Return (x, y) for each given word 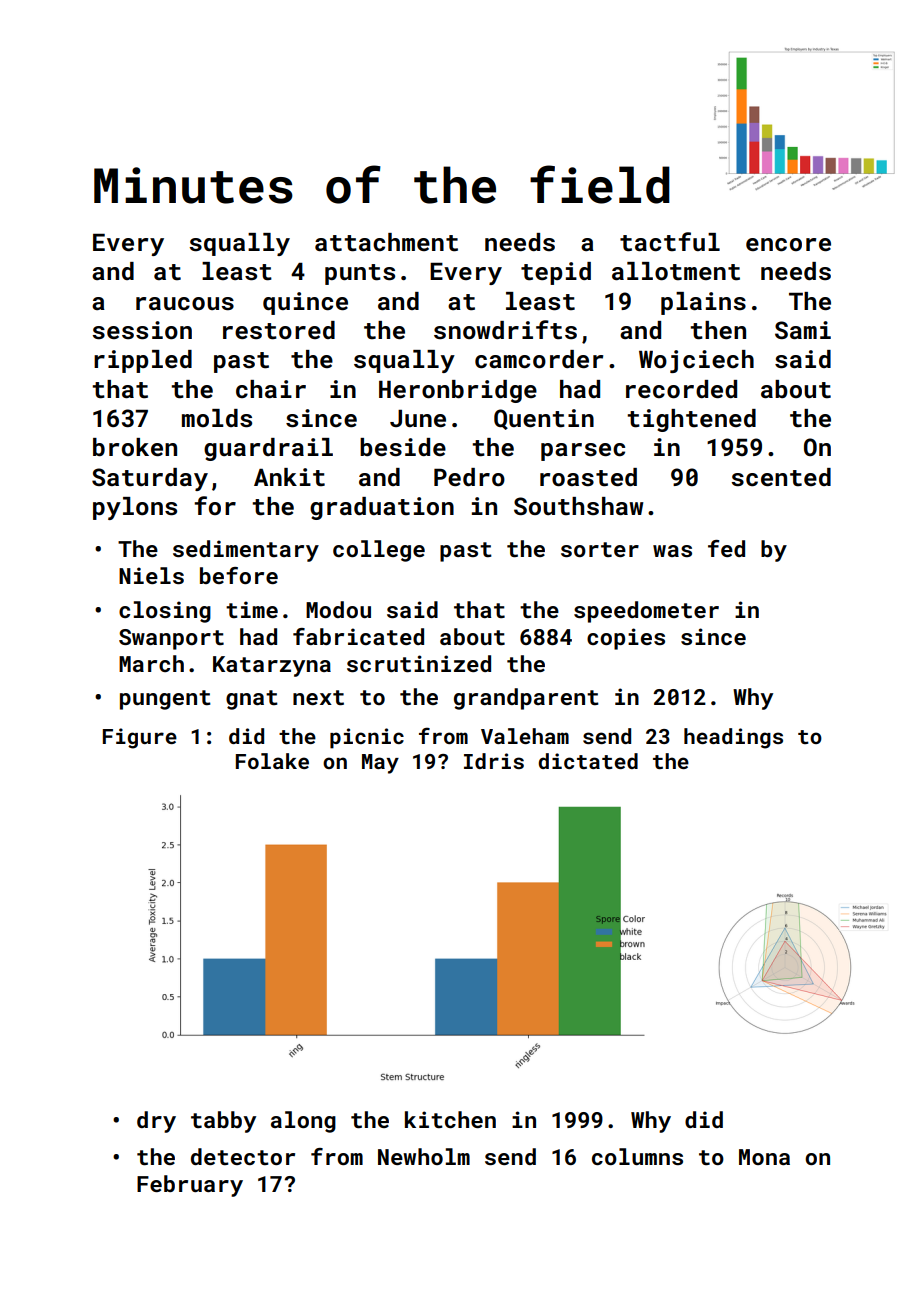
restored (279, 330)
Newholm (424, 1156)
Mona (764, 1157)
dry (156, 1122)
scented (781, 477)
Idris (494, 761)
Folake (272, 761)
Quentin (544, 419)
